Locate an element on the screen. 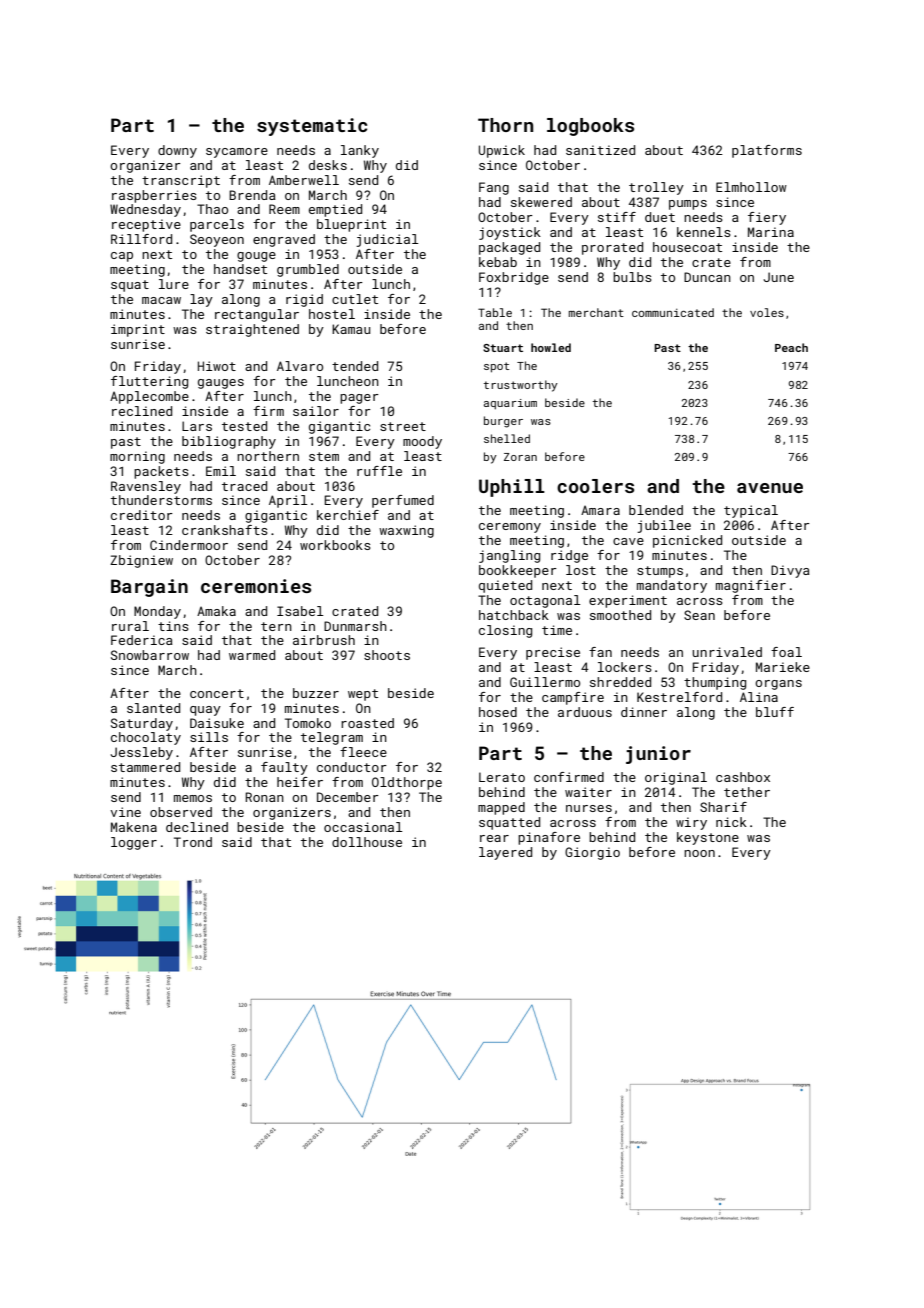 Image resolution: width=924 pixels, height=1308 pixels. perfumed is located at coordinates (403, 501).
